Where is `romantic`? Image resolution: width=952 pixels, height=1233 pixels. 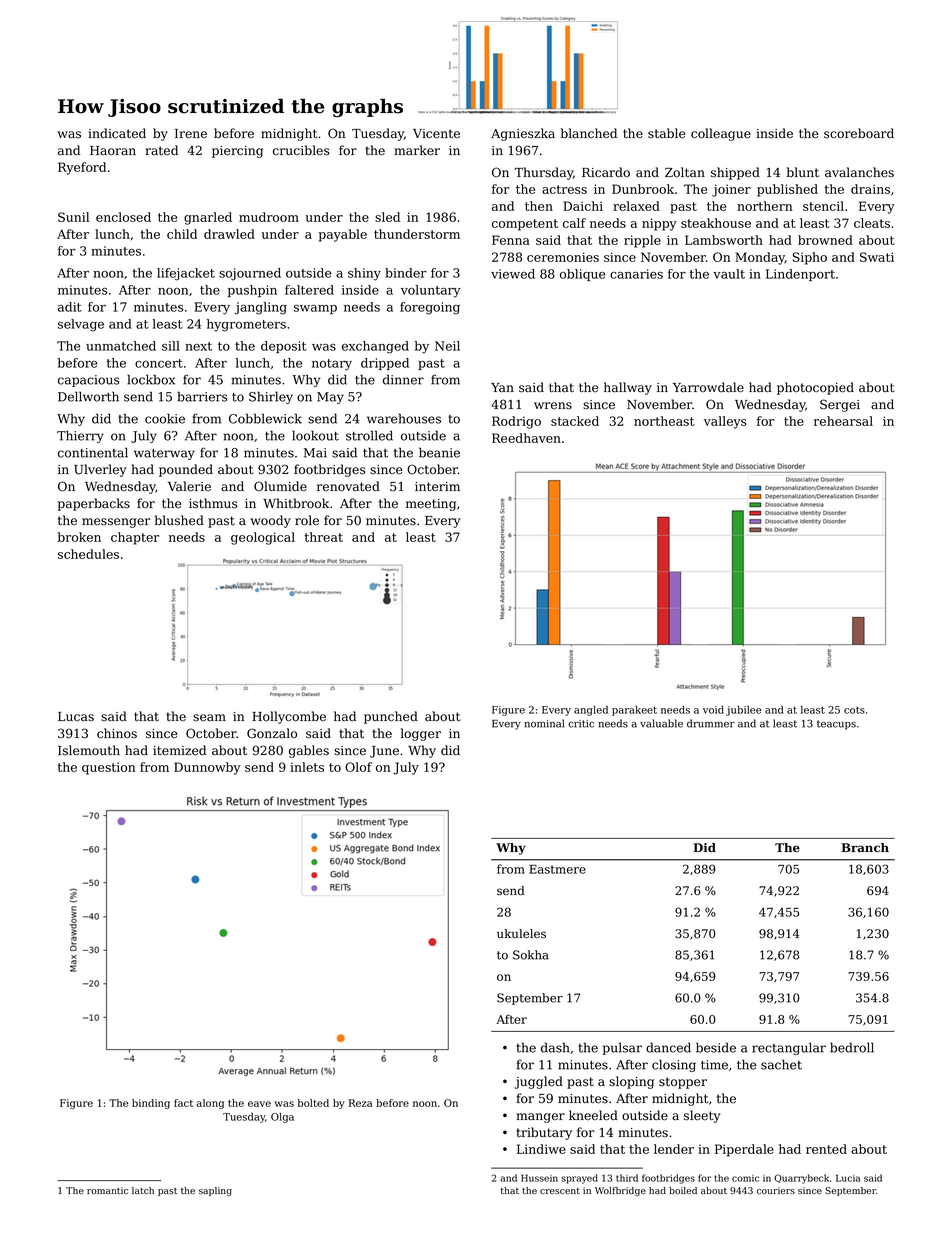
romantic is located at coordinates (107, 1190).
